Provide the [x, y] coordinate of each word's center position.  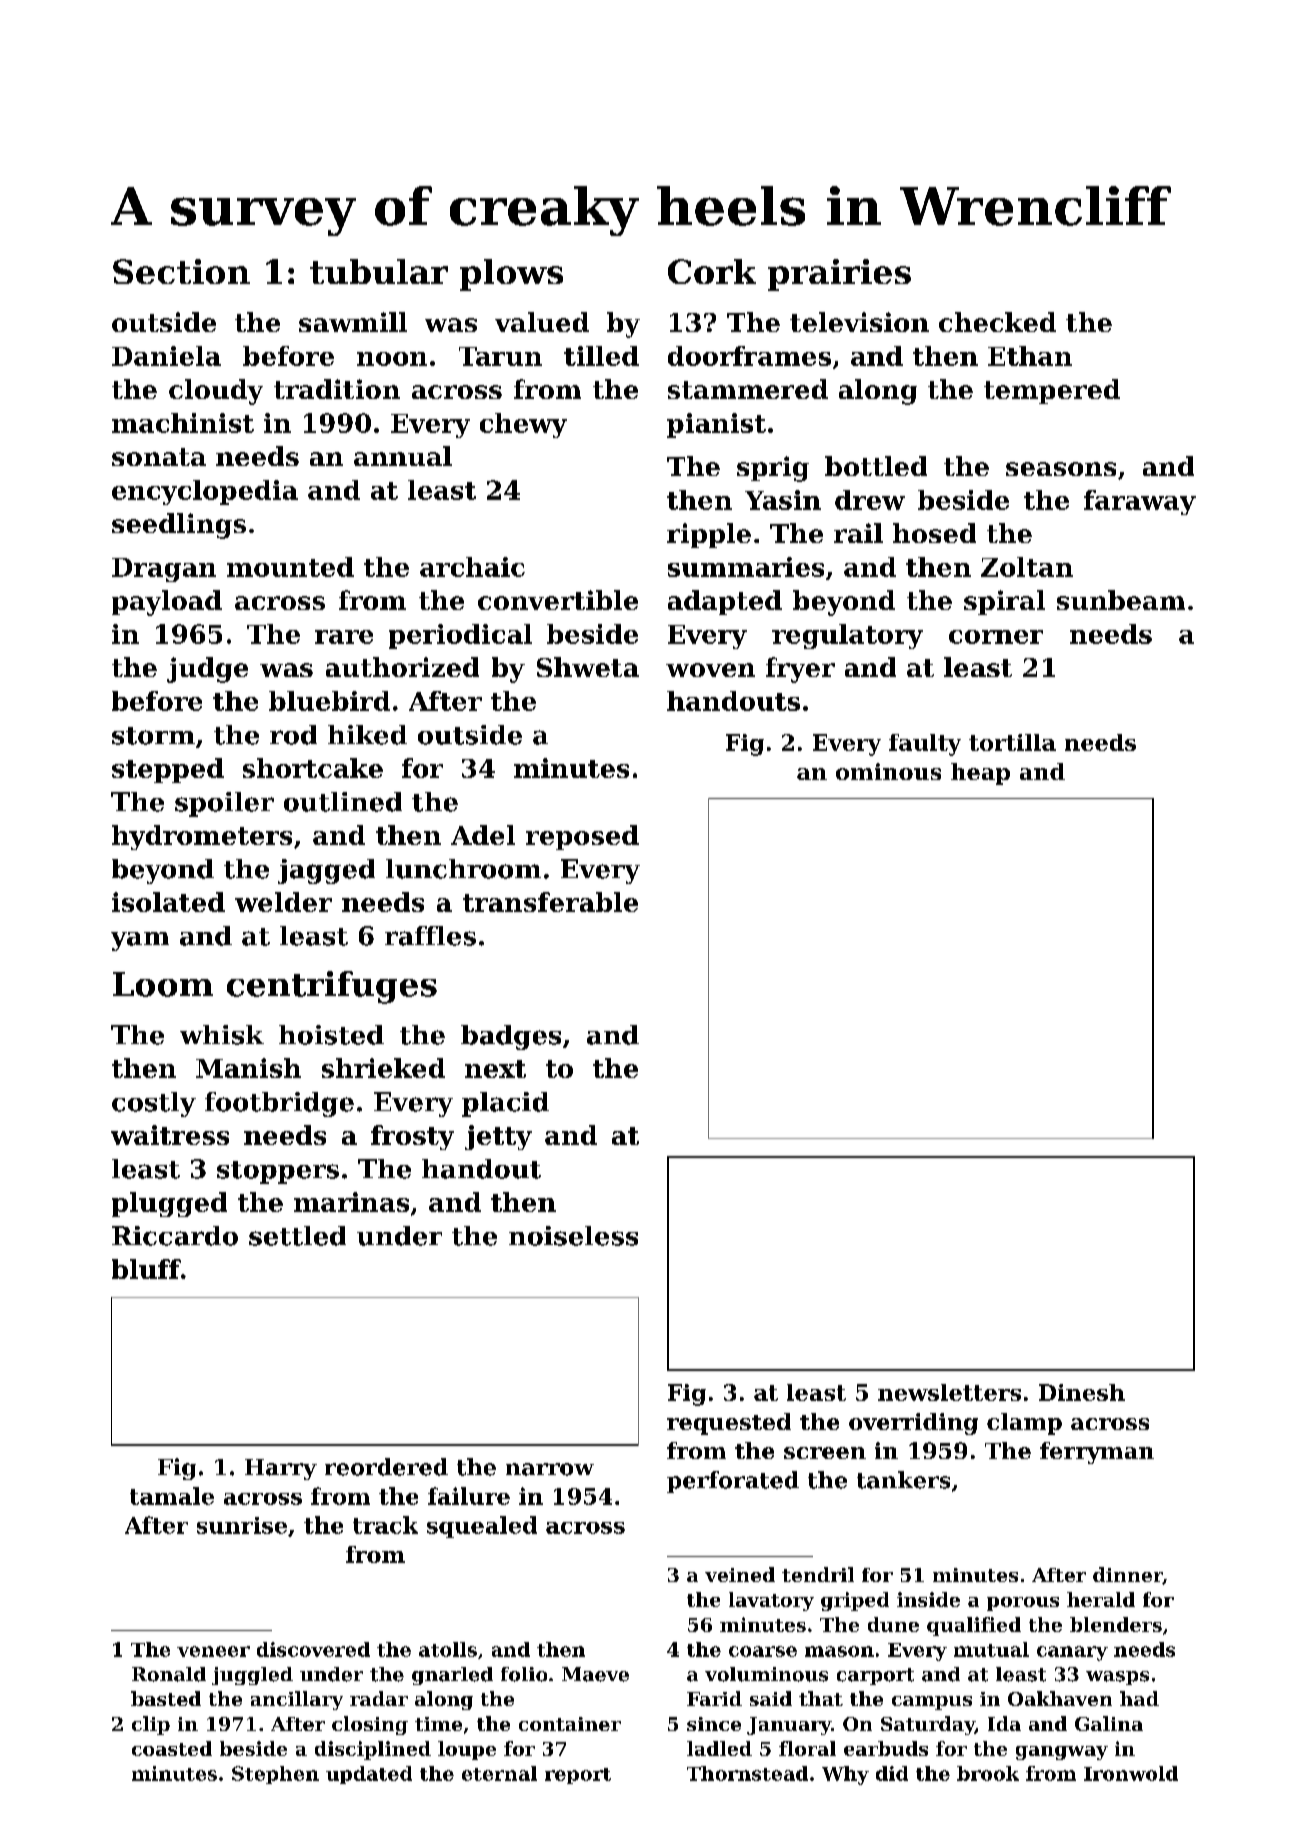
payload [167, 603]
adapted [725, 602]
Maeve [595, 1674]
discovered [313, 1649]
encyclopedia [205, 492]
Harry [281, 1469]
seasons [1061, 469]
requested [729, 1424]
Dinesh [1082, 1392]
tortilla [1012, 742]
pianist [716, 425]
